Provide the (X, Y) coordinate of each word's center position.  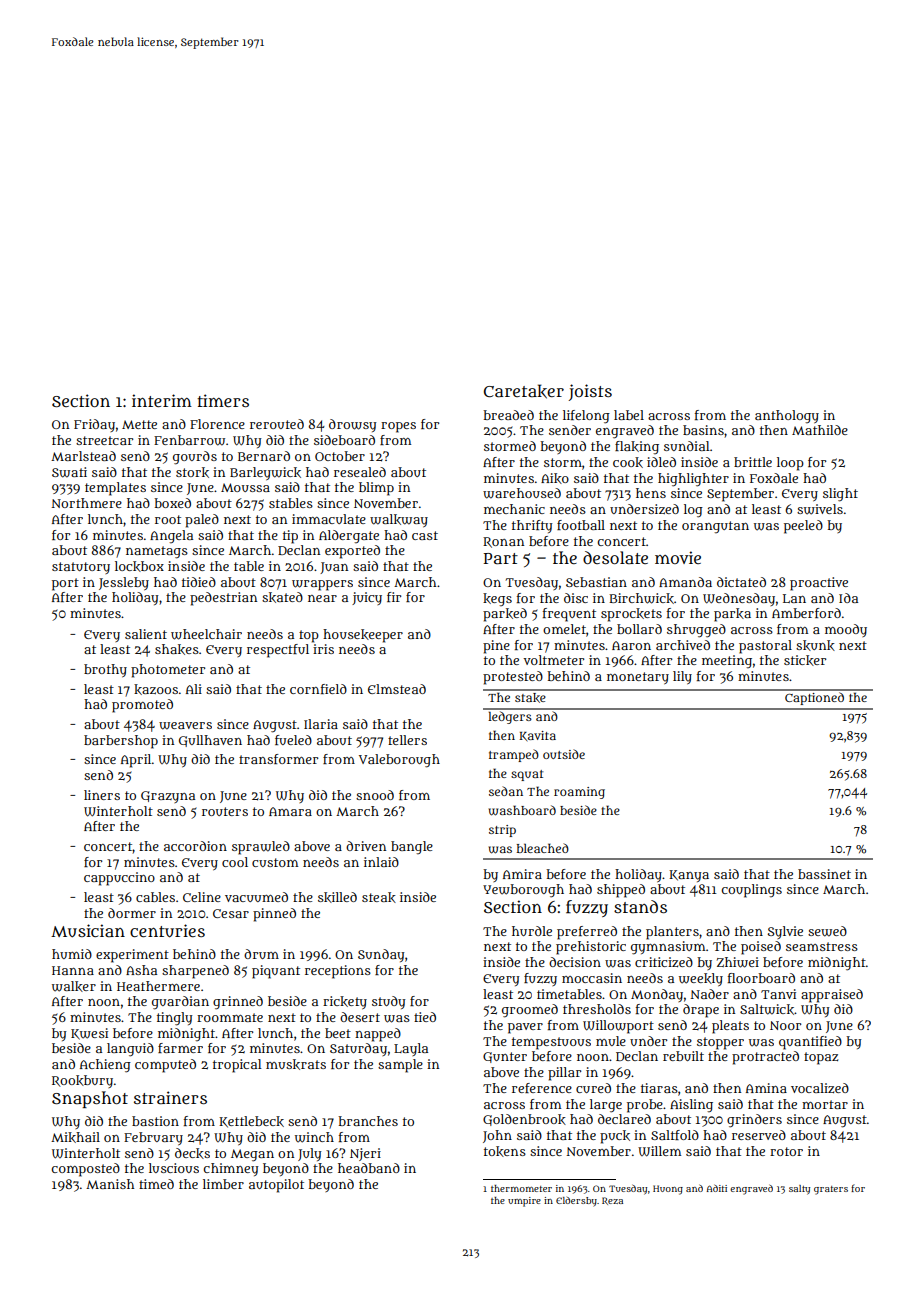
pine (496, 647)
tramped (514, 755)
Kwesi (89, 1034)
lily (682, 677)
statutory (81, 568)
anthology (787, 416)
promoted (142, 706)
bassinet (824, 874)
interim (162, 400)
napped (378, 1035)
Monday (657, 995)
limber (223, 1184)
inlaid (381, 862)
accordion (195, 846)
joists (590, 392)
